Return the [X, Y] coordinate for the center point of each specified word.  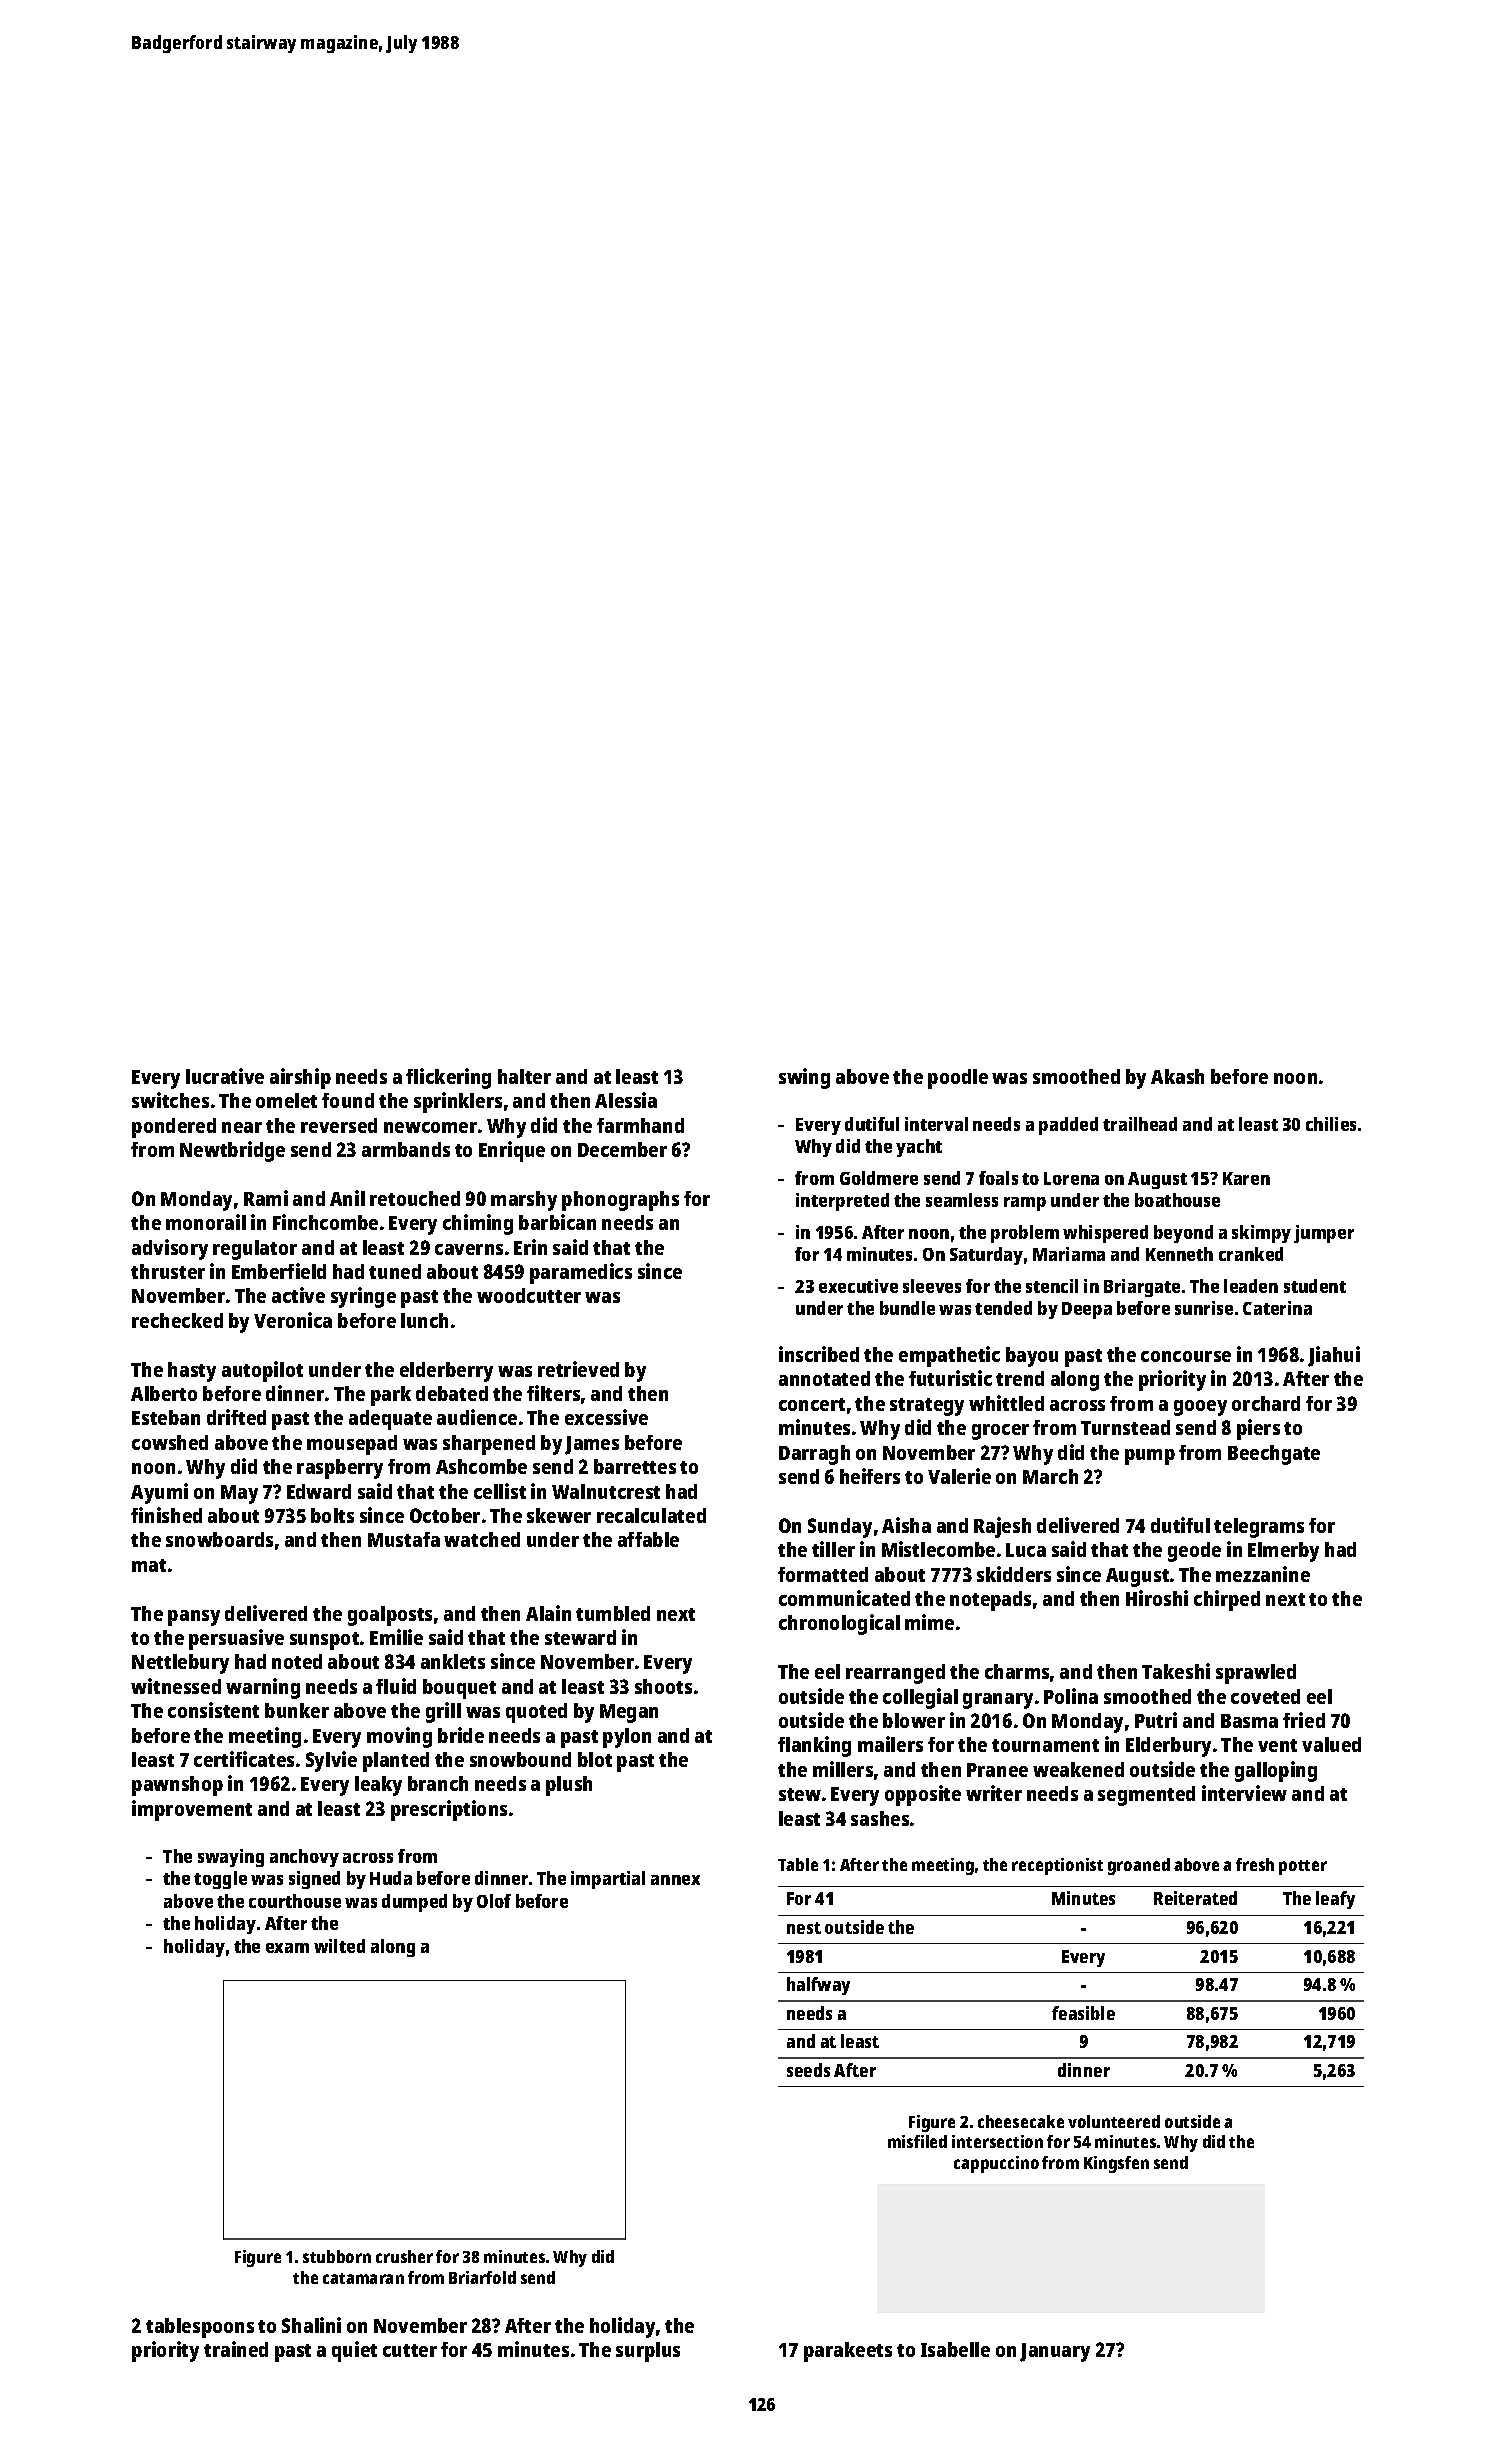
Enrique [512, 1151]
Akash [1177, 1076]
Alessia [626, 1100]
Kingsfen [1116, 2164]
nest [804, 1928]
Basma [1249, 1721]
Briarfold [482, 2277]
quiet [354, 2351]
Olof [494, 1901]
